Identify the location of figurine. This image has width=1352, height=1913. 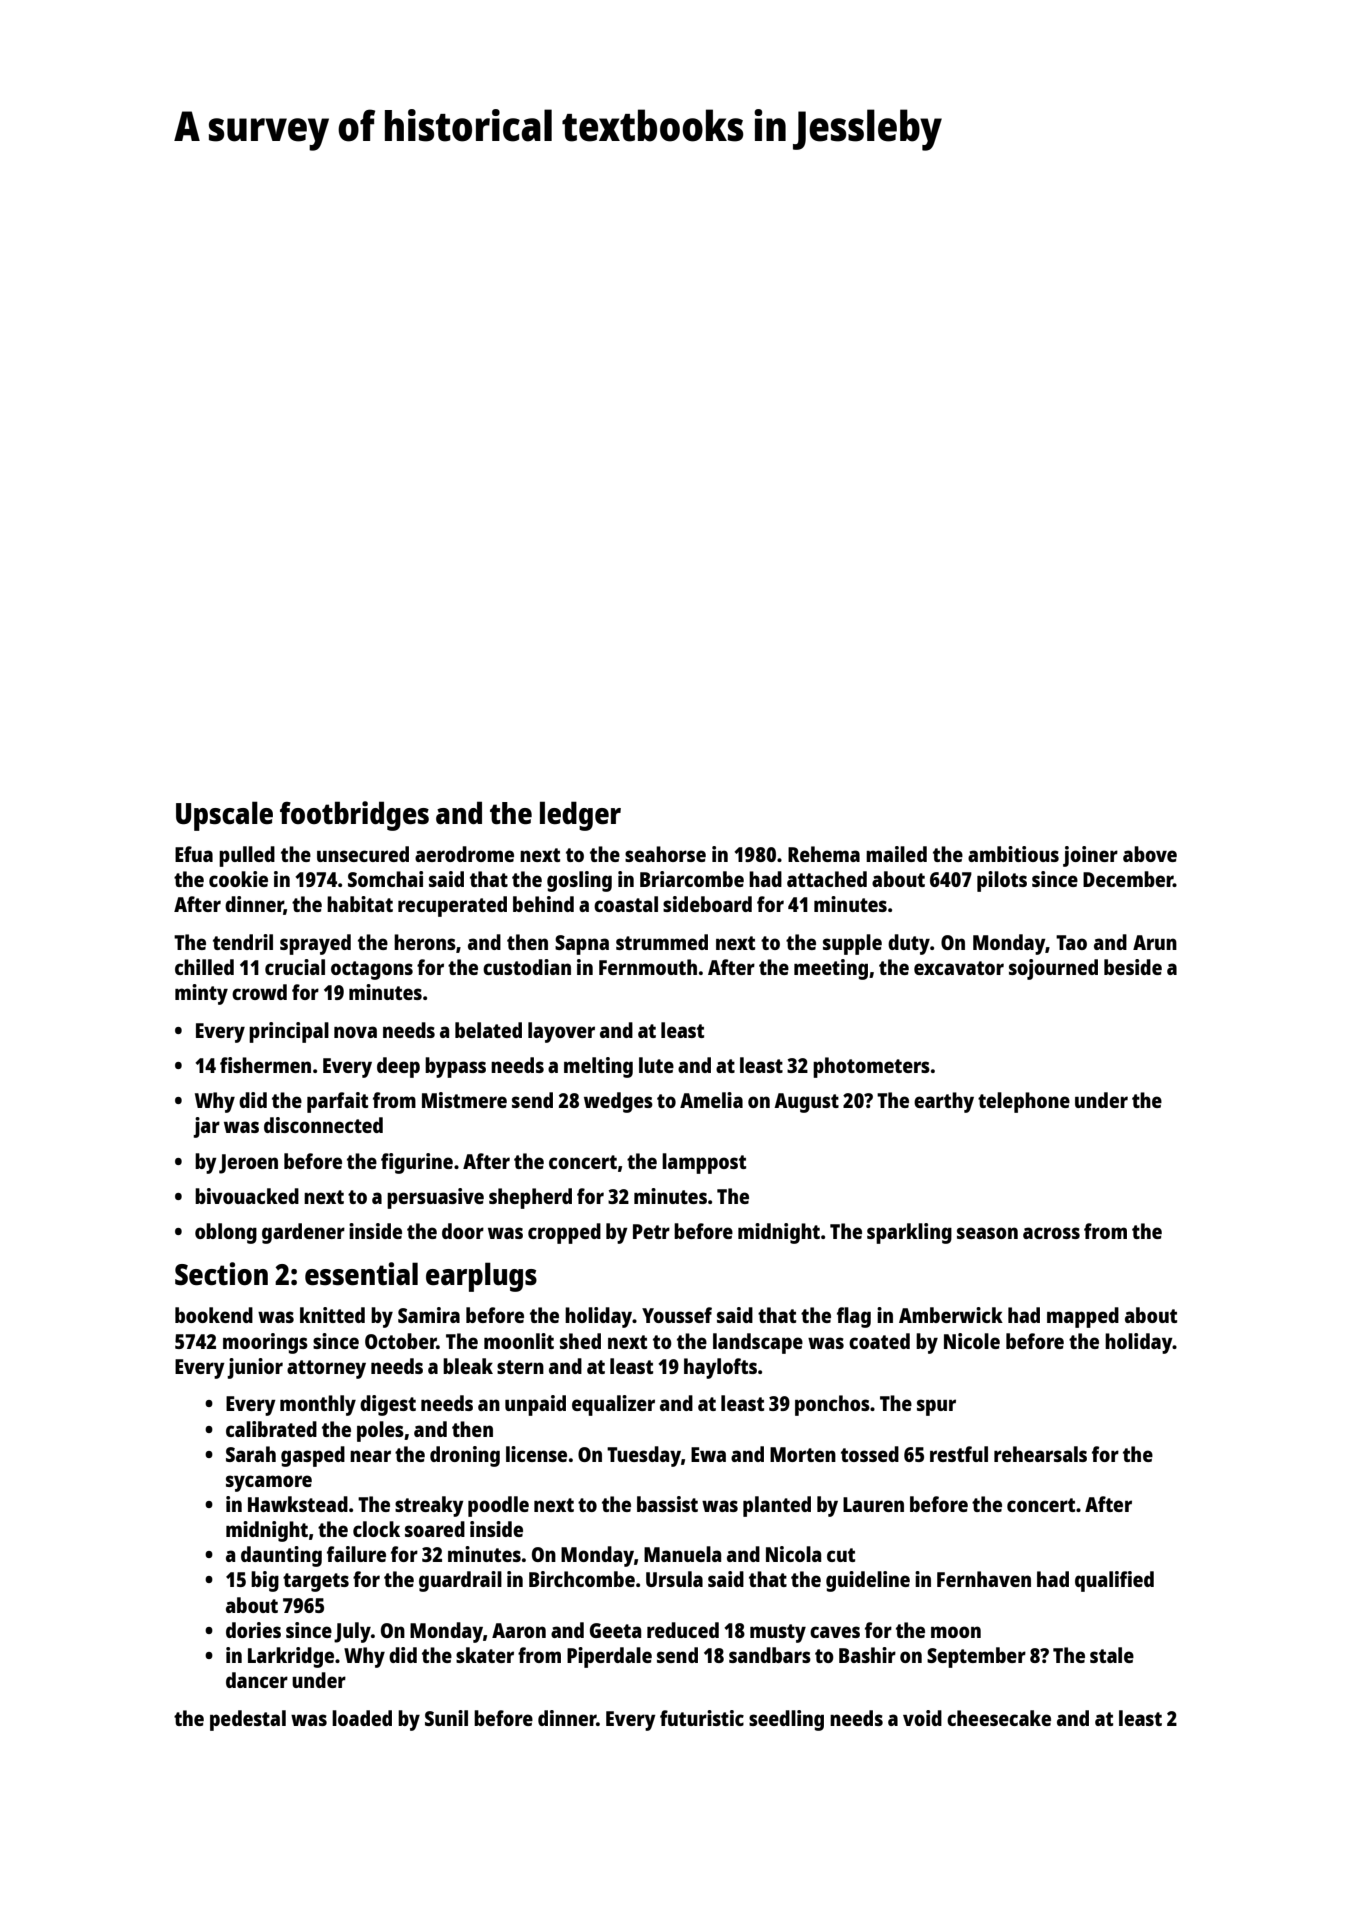
(417, 1163).
